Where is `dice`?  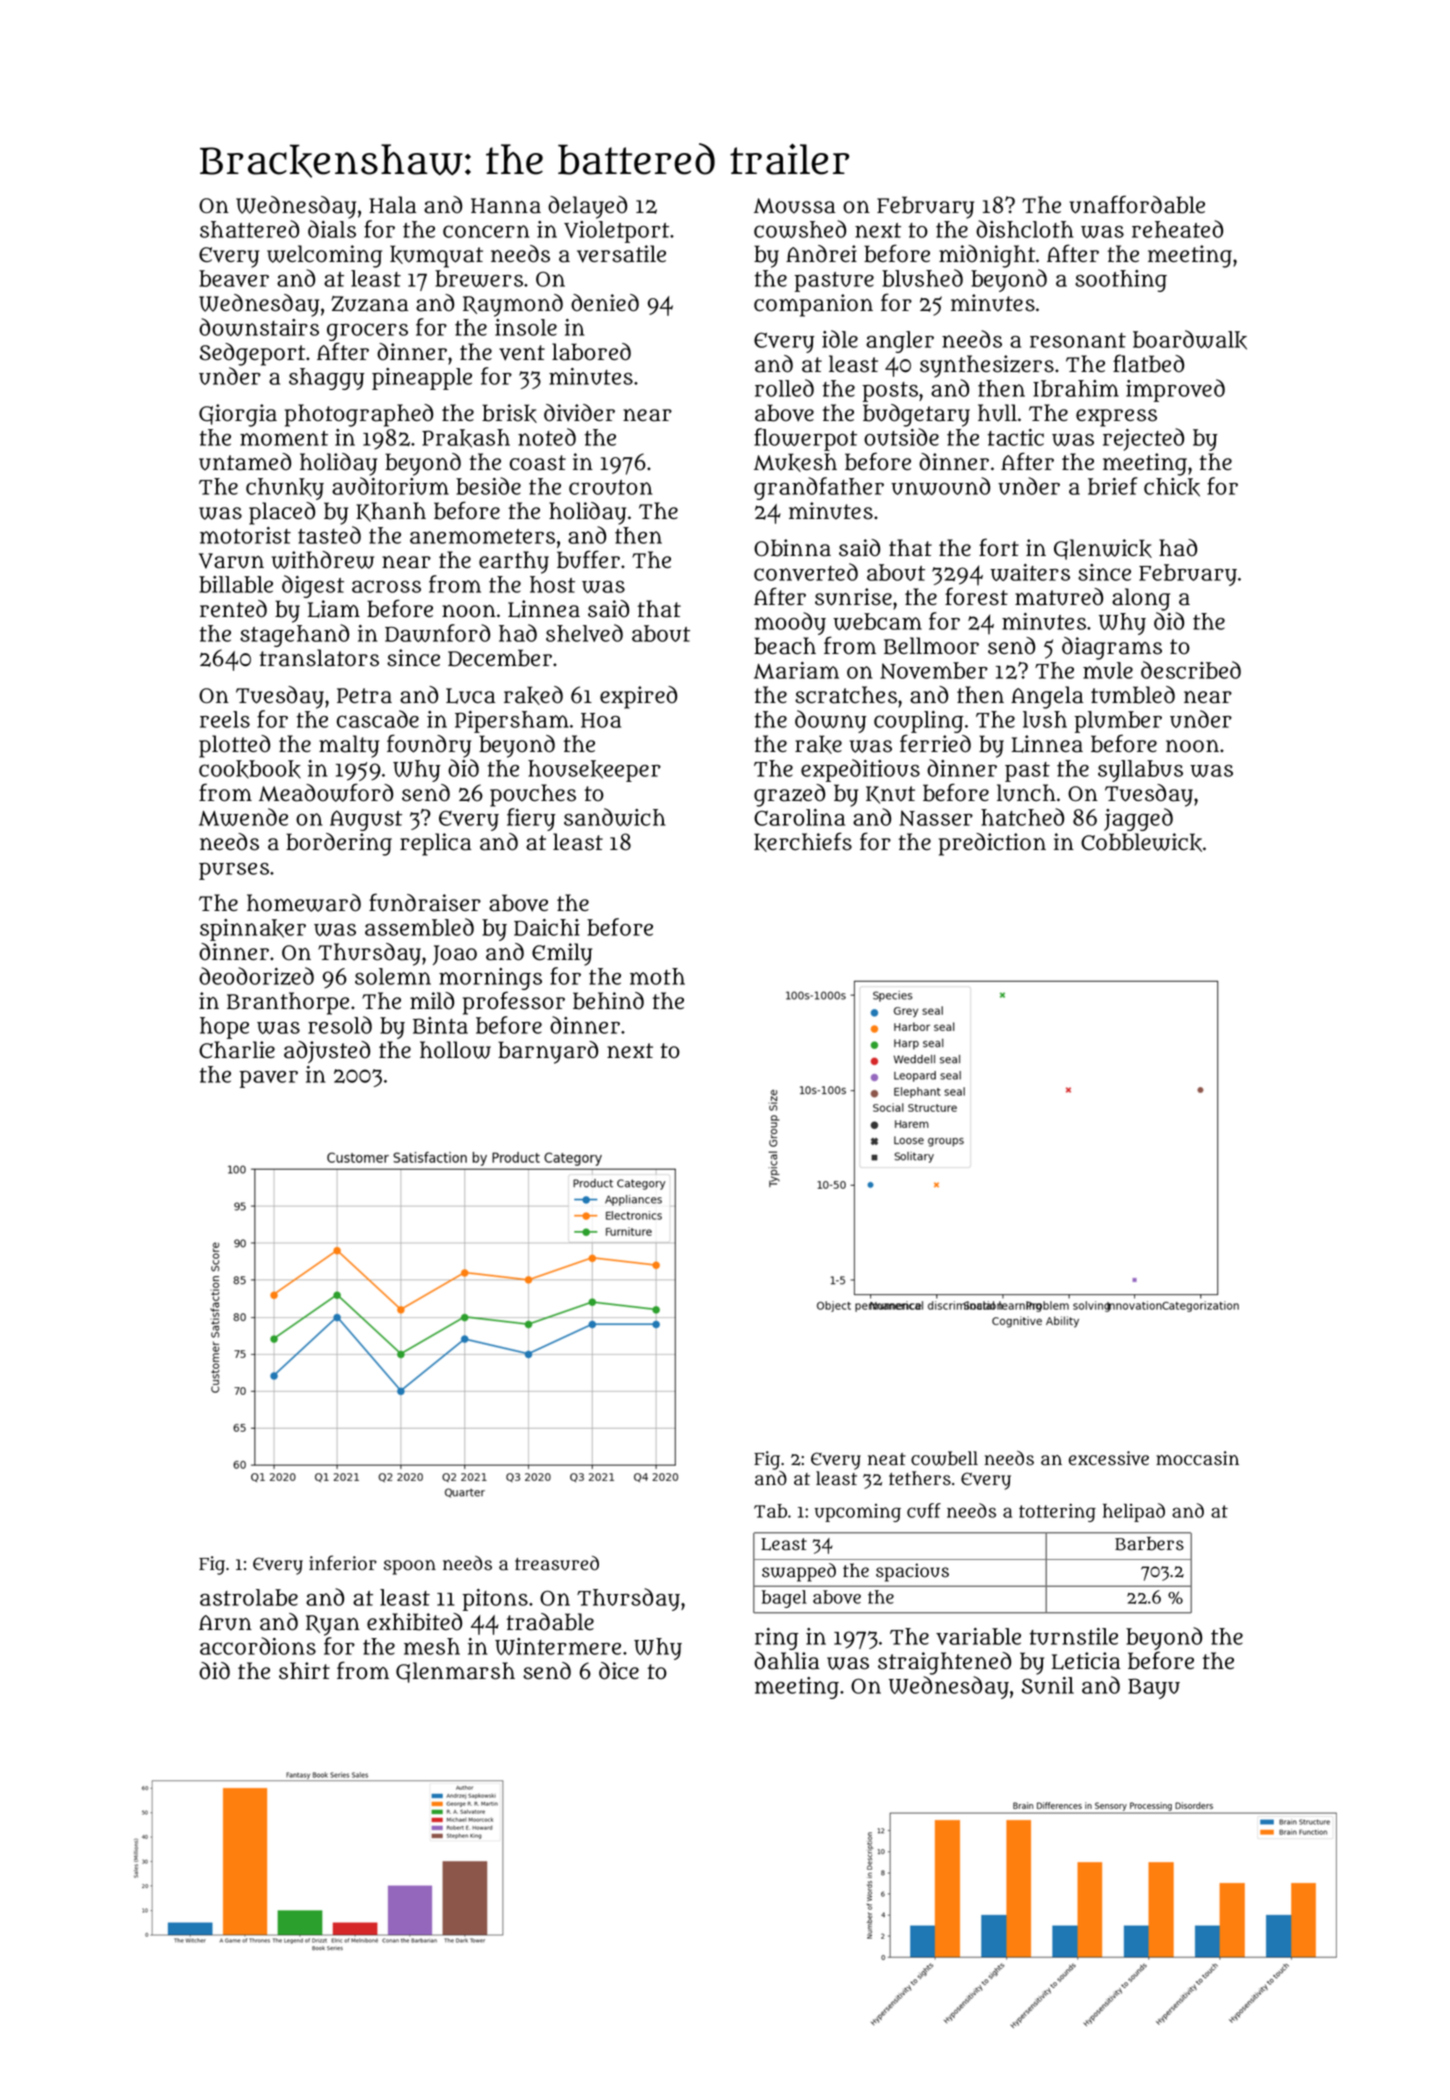 dice is located at coordinates (619, 1671).
